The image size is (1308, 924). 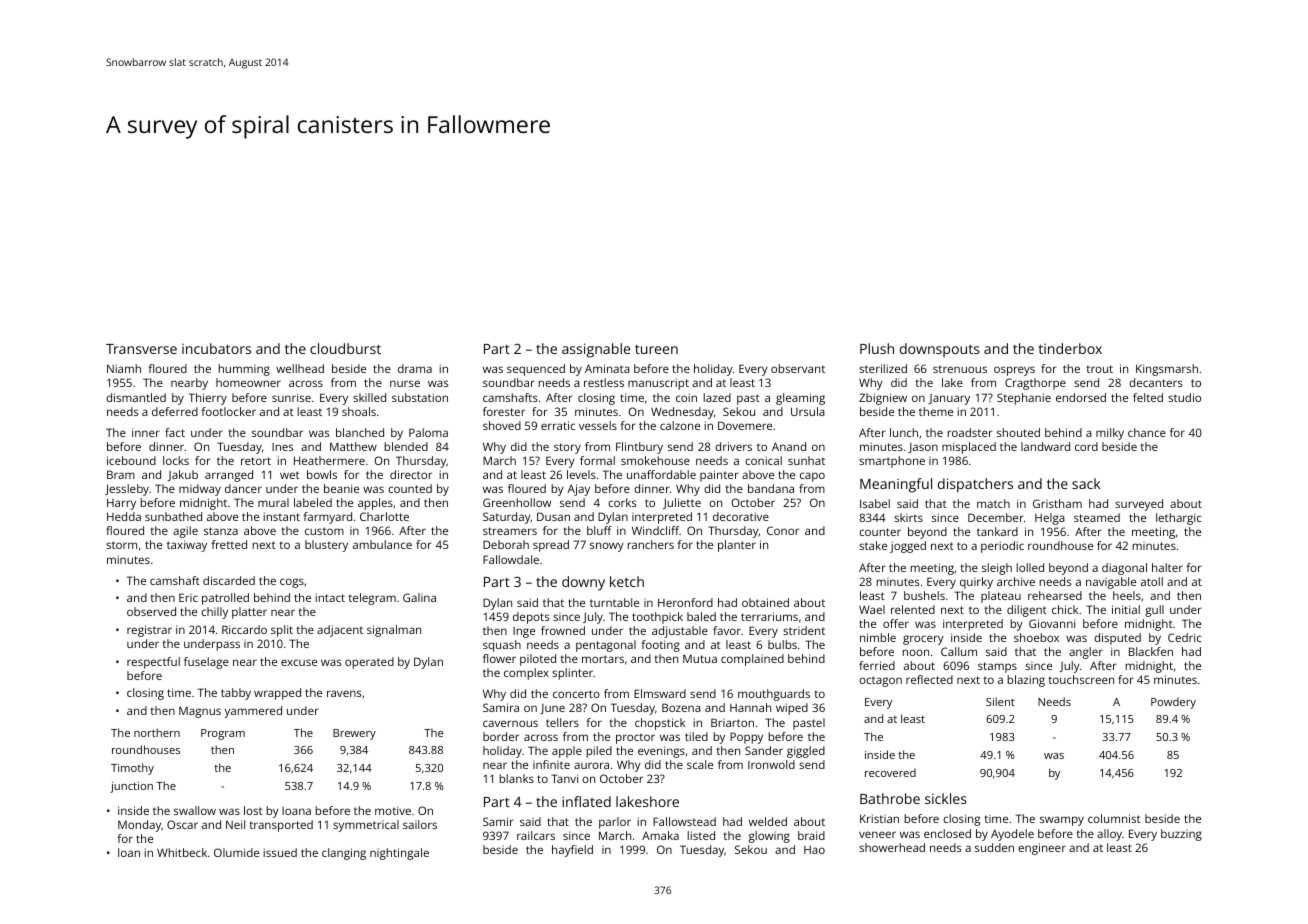 What do you see at coordinates (1151, 651) in the image?
I see `Blackfen` at bounding box center [1151, 651].
